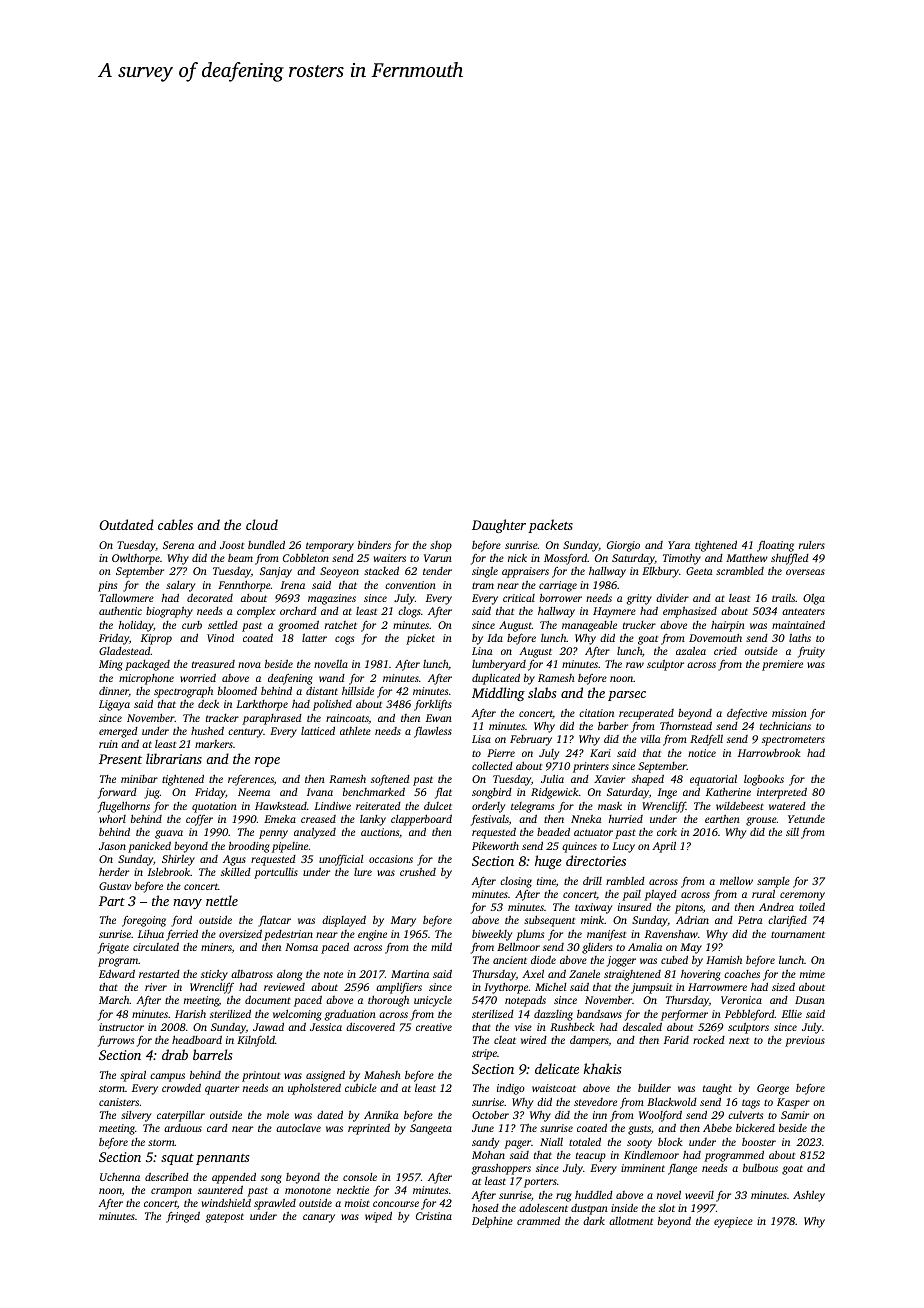 This page has width=924, height=1308. Describe the element at coordinates (374, 544) in the page. I see `binders` at that location.
